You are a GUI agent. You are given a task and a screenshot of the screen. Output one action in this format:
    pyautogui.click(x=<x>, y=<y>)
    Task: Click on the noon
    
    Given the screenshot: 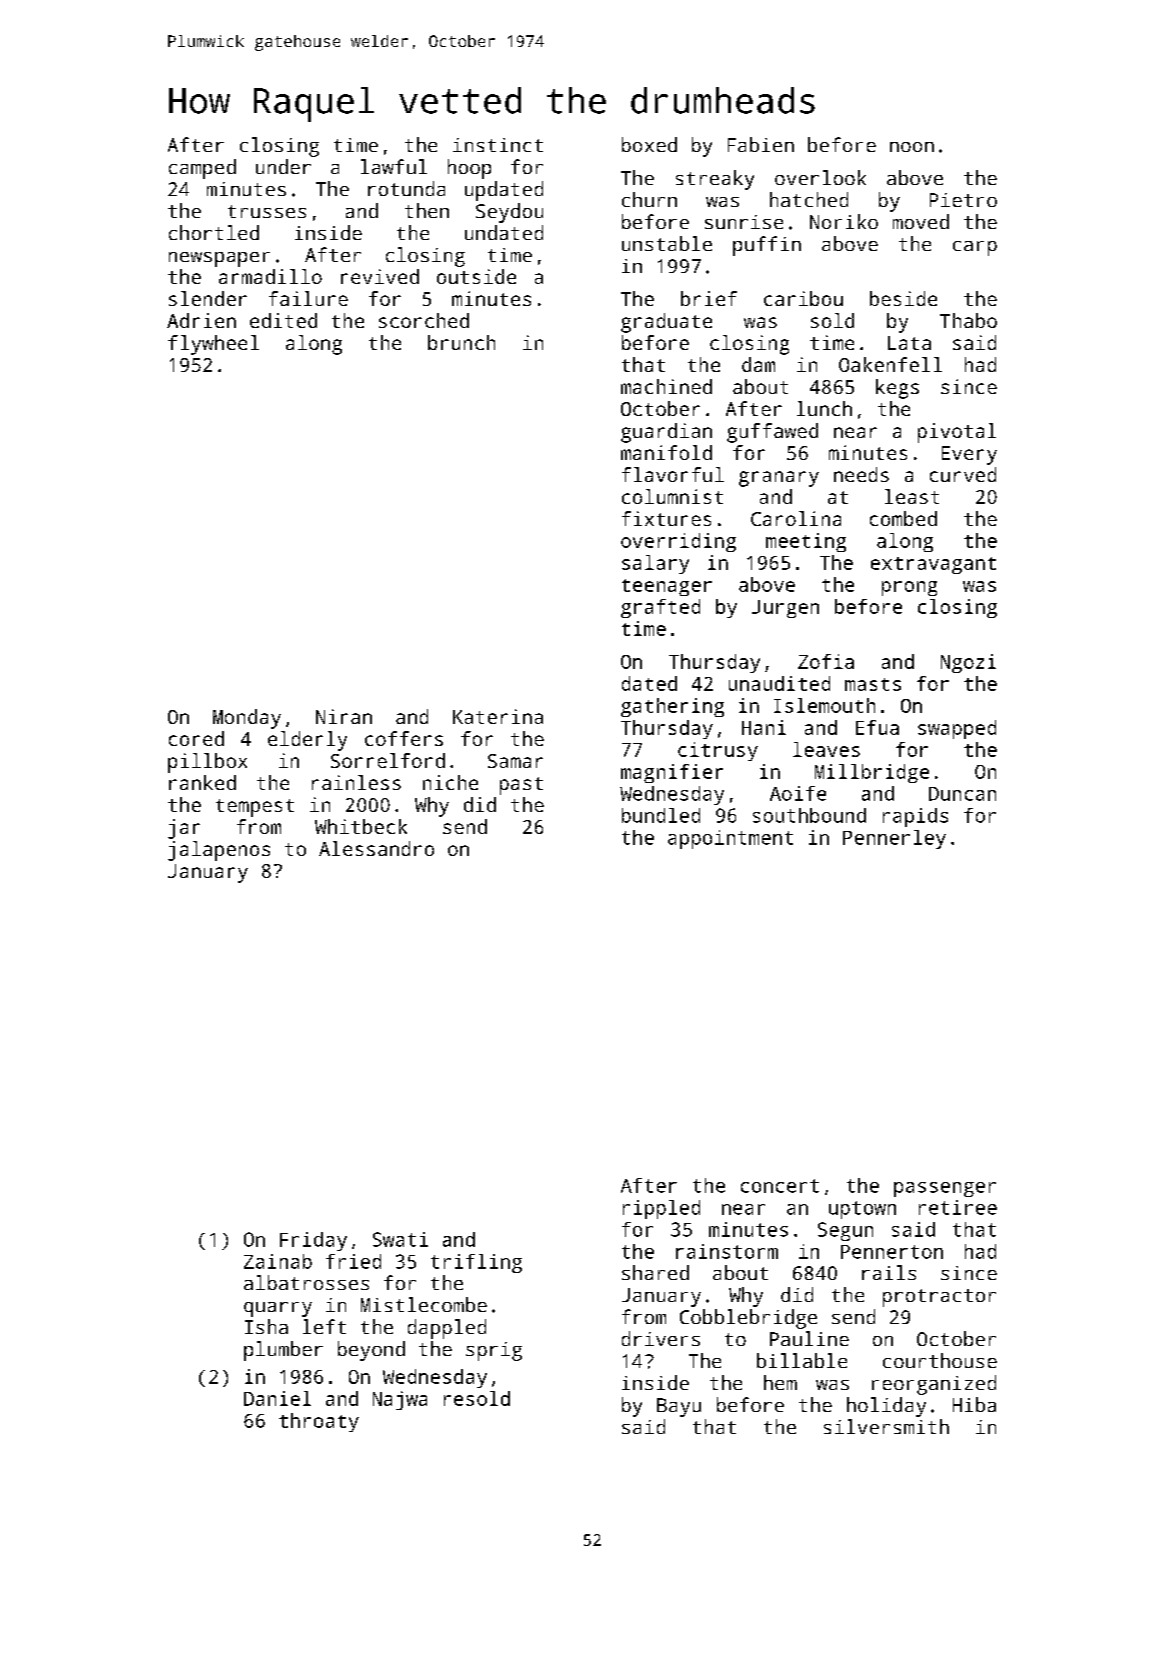 What is the action you would take?
    pyautogui.click(x=912, y=147)
